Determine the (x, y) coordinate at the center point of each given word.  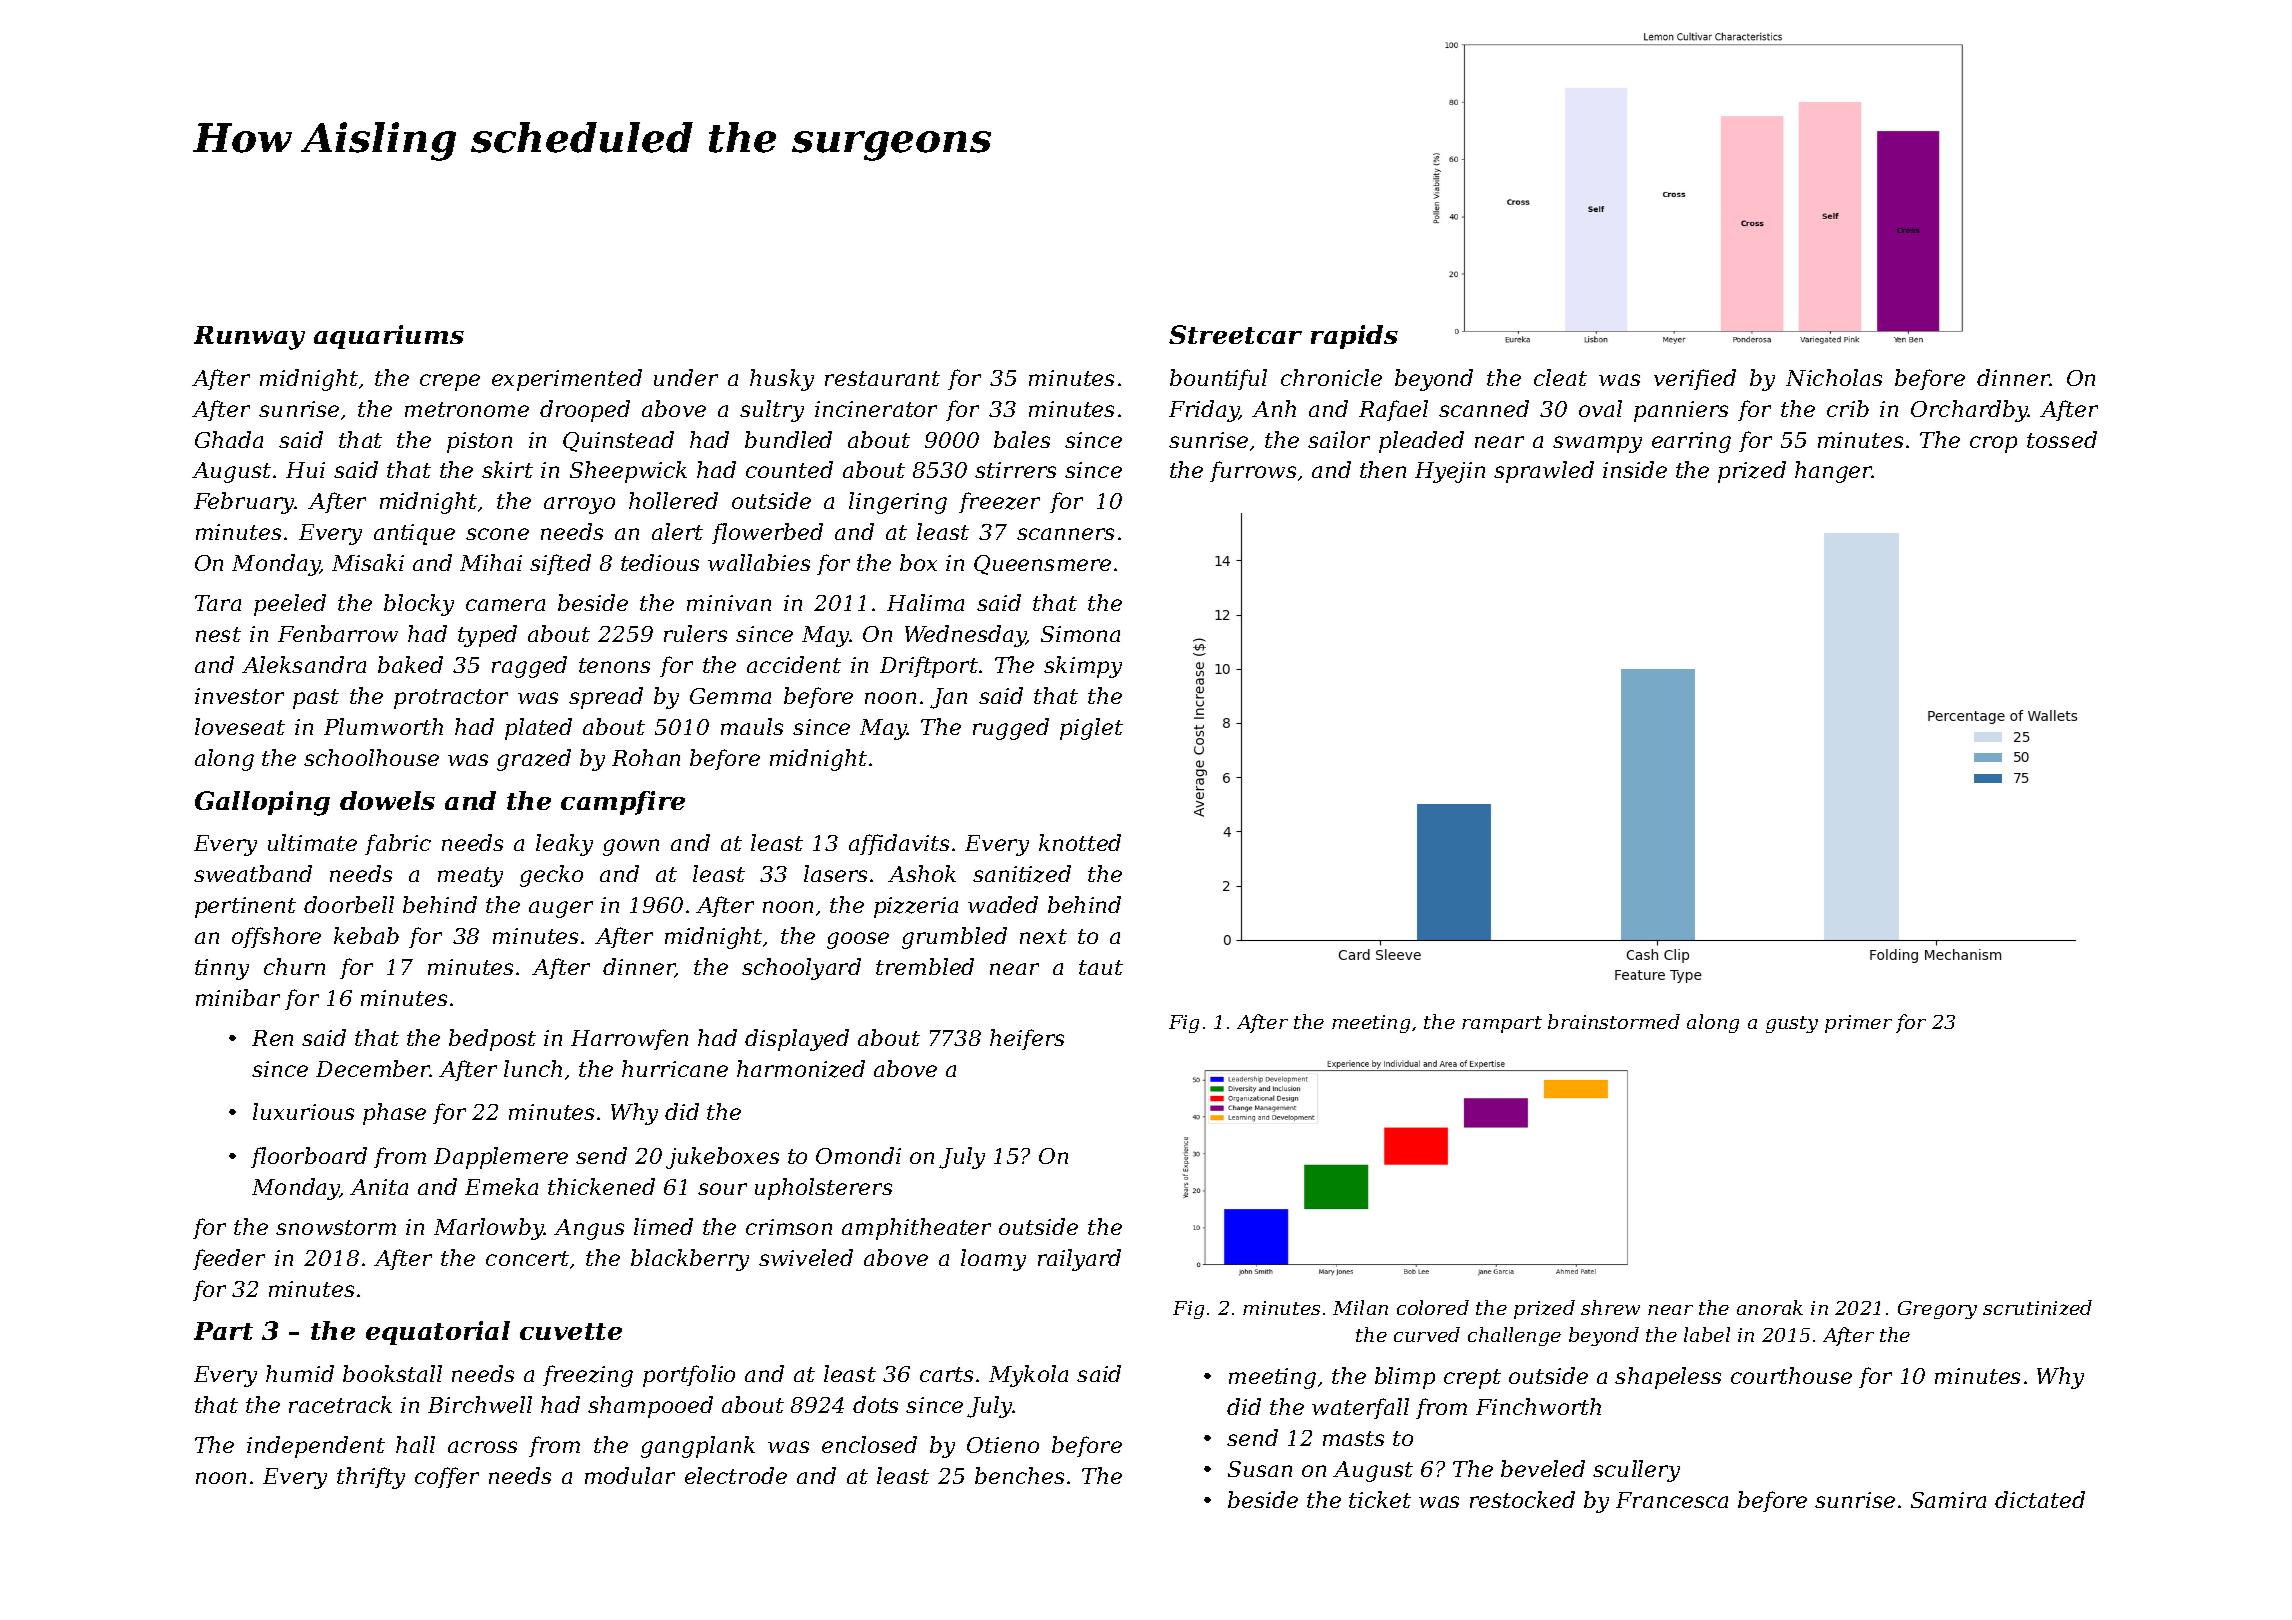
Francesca (1672, 1500)
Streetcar (1235, 334)
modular (630, 1475)
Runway (249, 338)
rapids (1354, 337)
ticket (1380, 1499)
